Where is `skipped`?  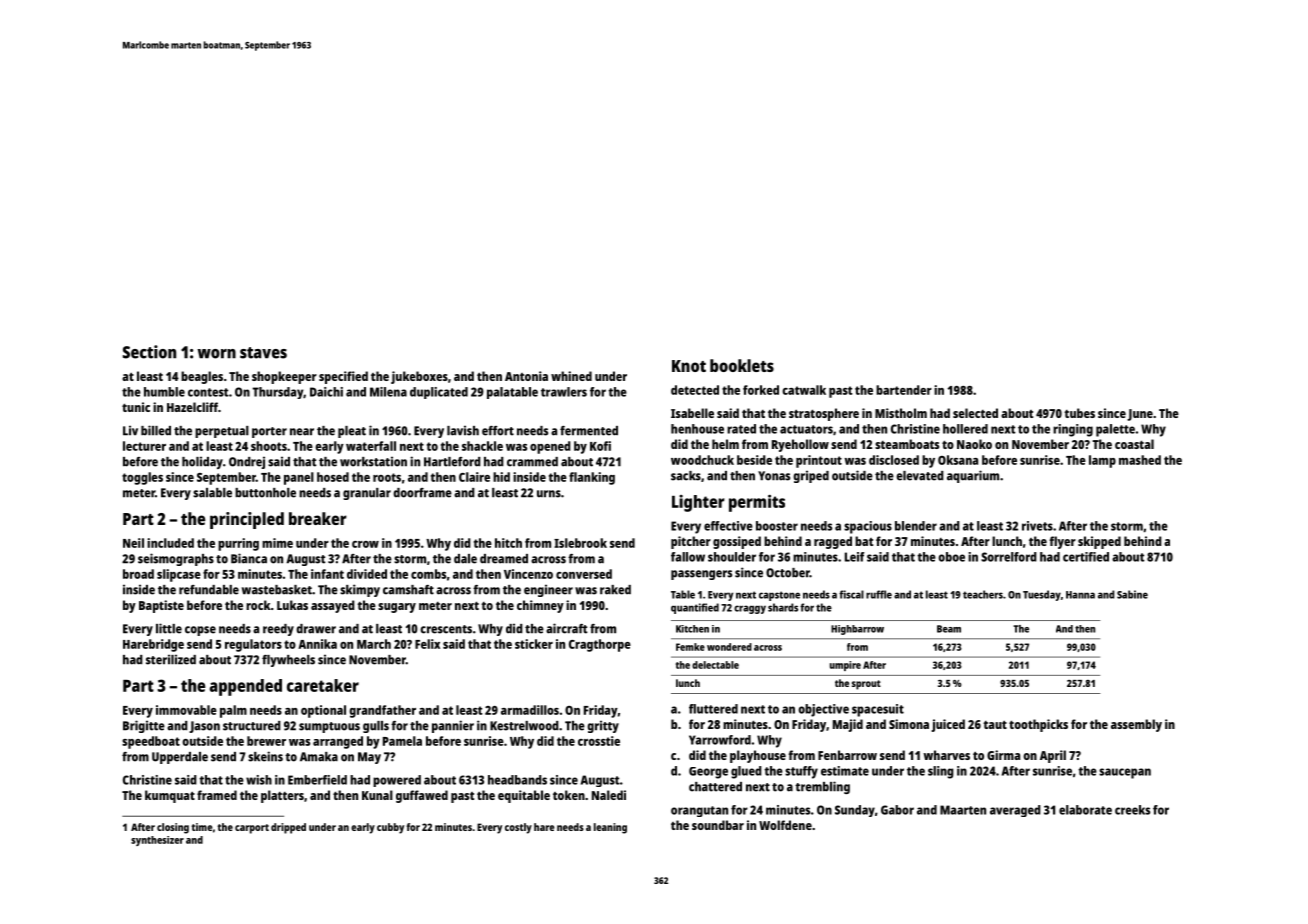 skipped is located at coordinates (1099, 542).
